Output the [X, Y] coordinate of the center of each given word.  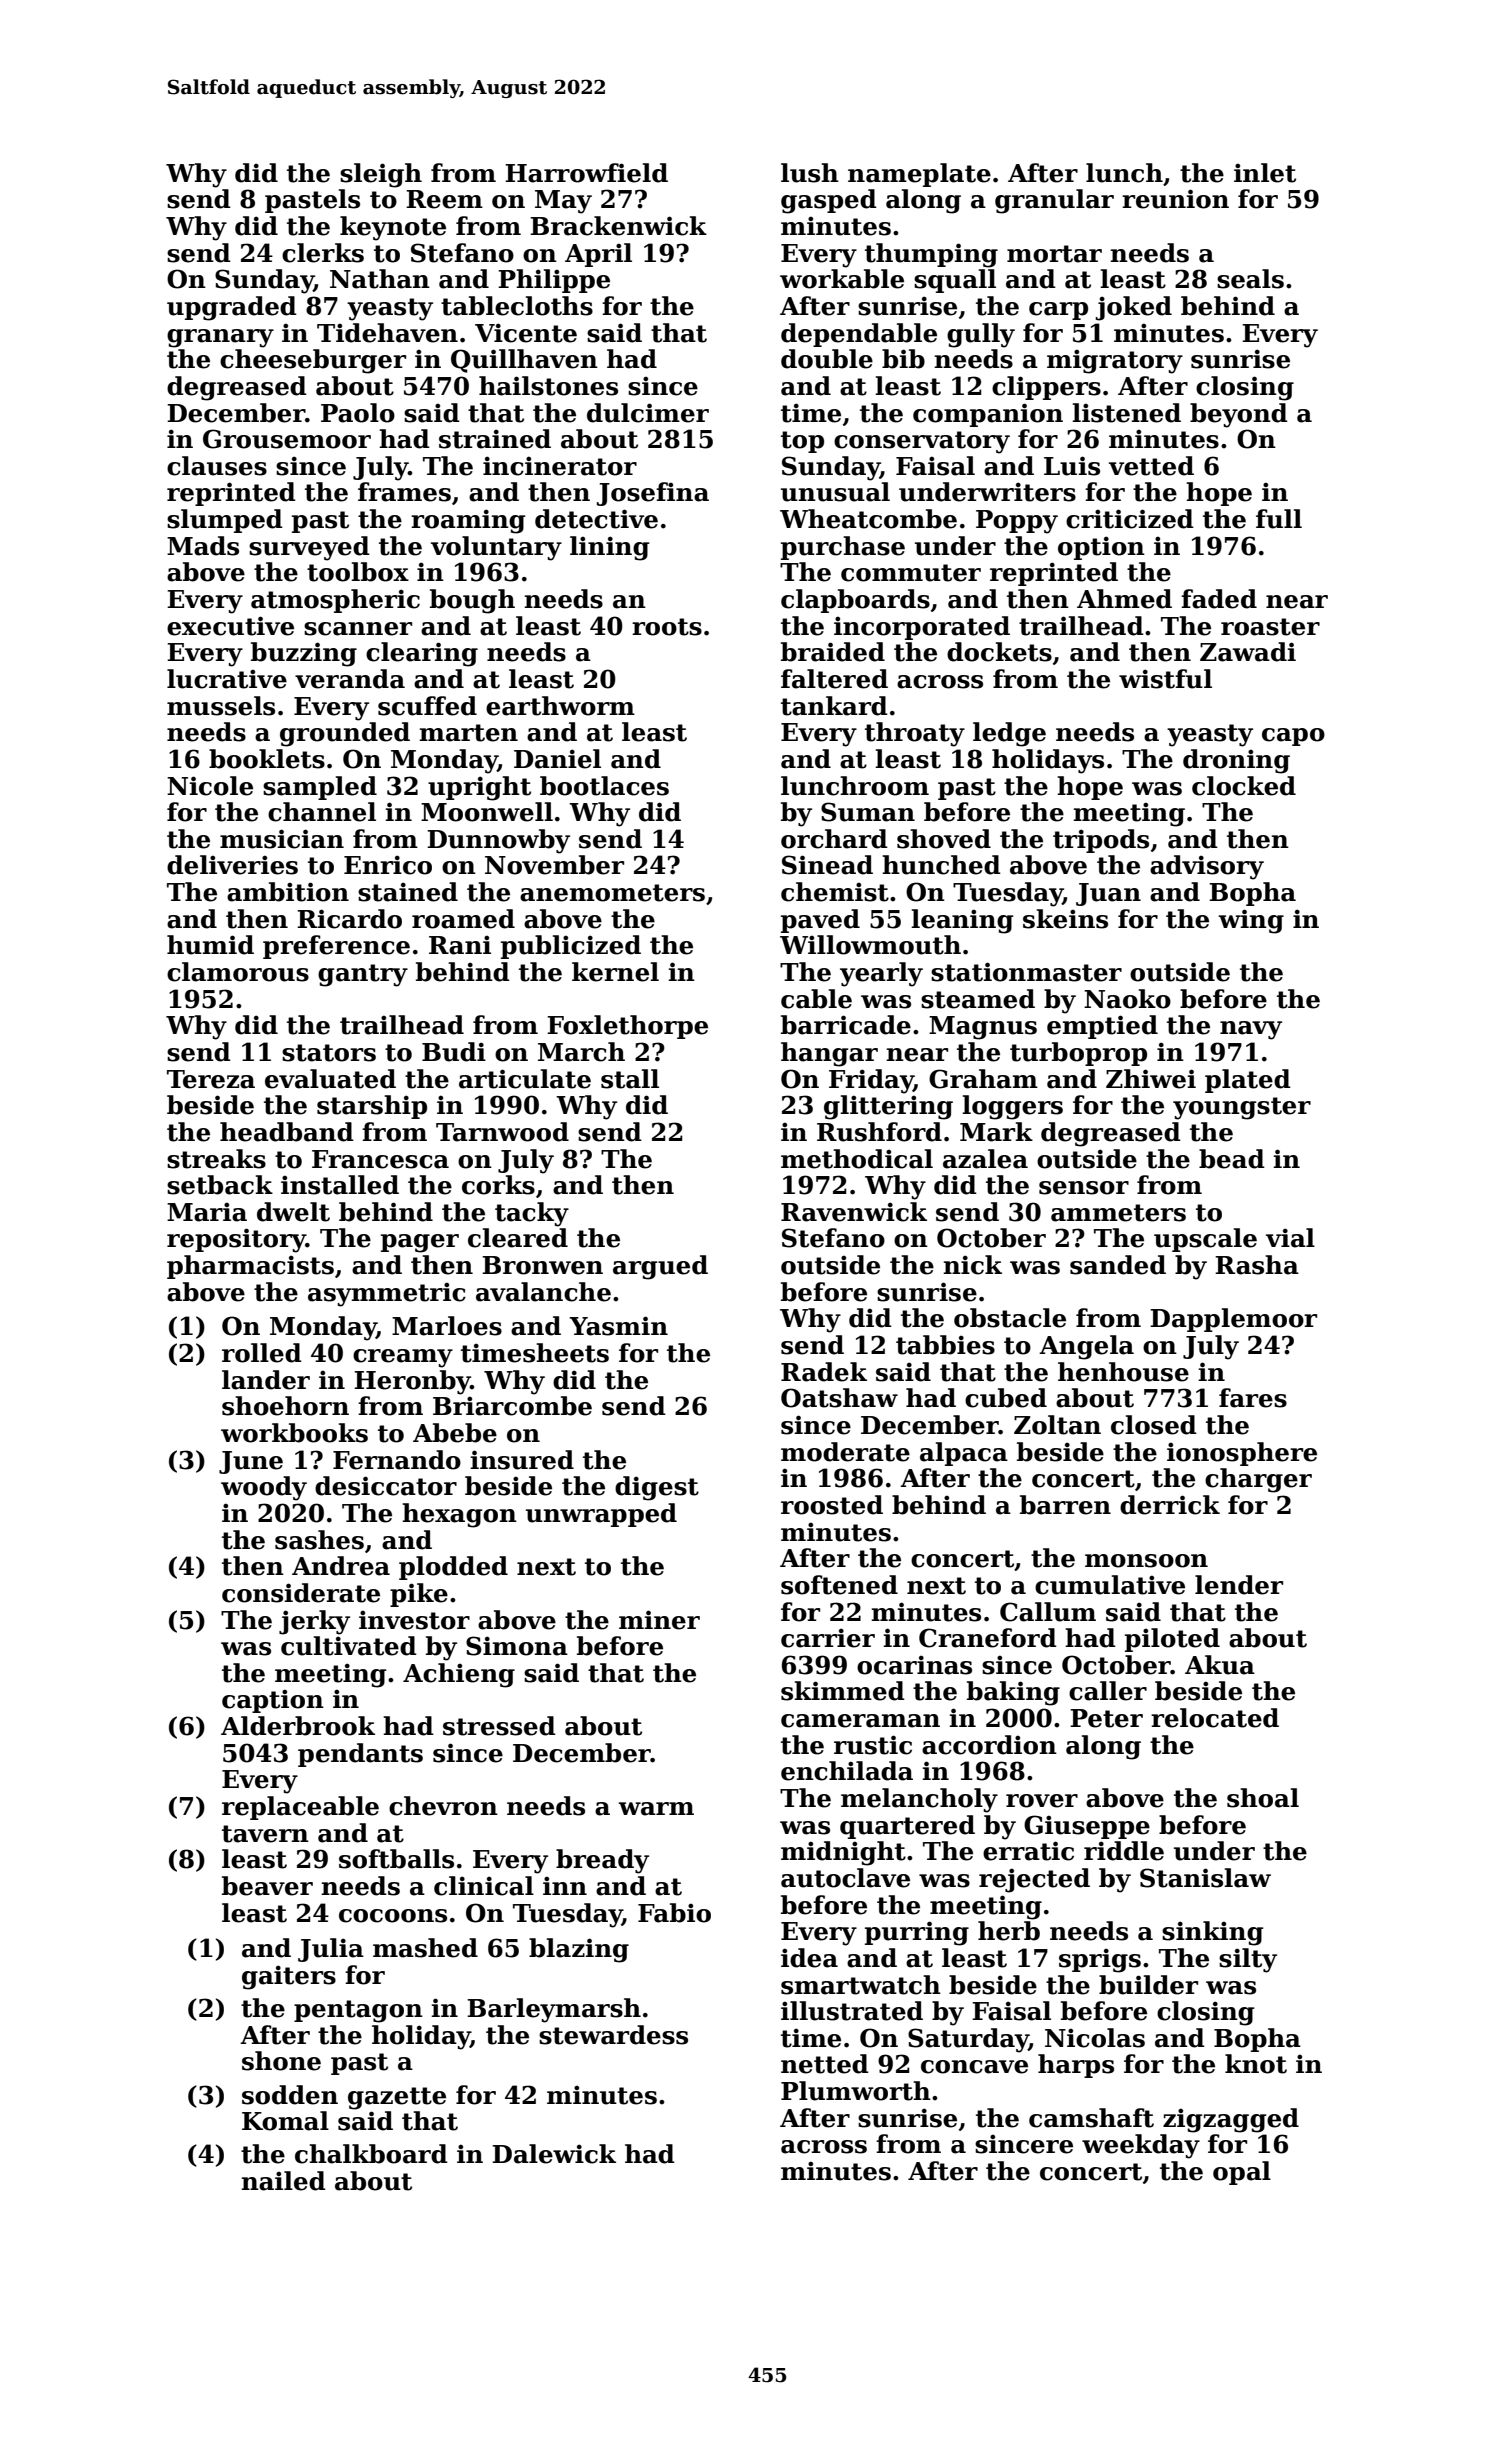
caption [273, 1701]
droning [1236, 761]
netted [825, 2064]
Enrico [388, 865]
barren [1065, 1505]
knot [1256, 2064]
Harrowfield [586, 173]
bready [602, 1861]
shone [281, 2061]
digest [657, 1488]
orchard [834, 839]
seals [1250, 279]
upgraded [232, 308]
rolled [262, 1353]
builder [1148, 1985]
